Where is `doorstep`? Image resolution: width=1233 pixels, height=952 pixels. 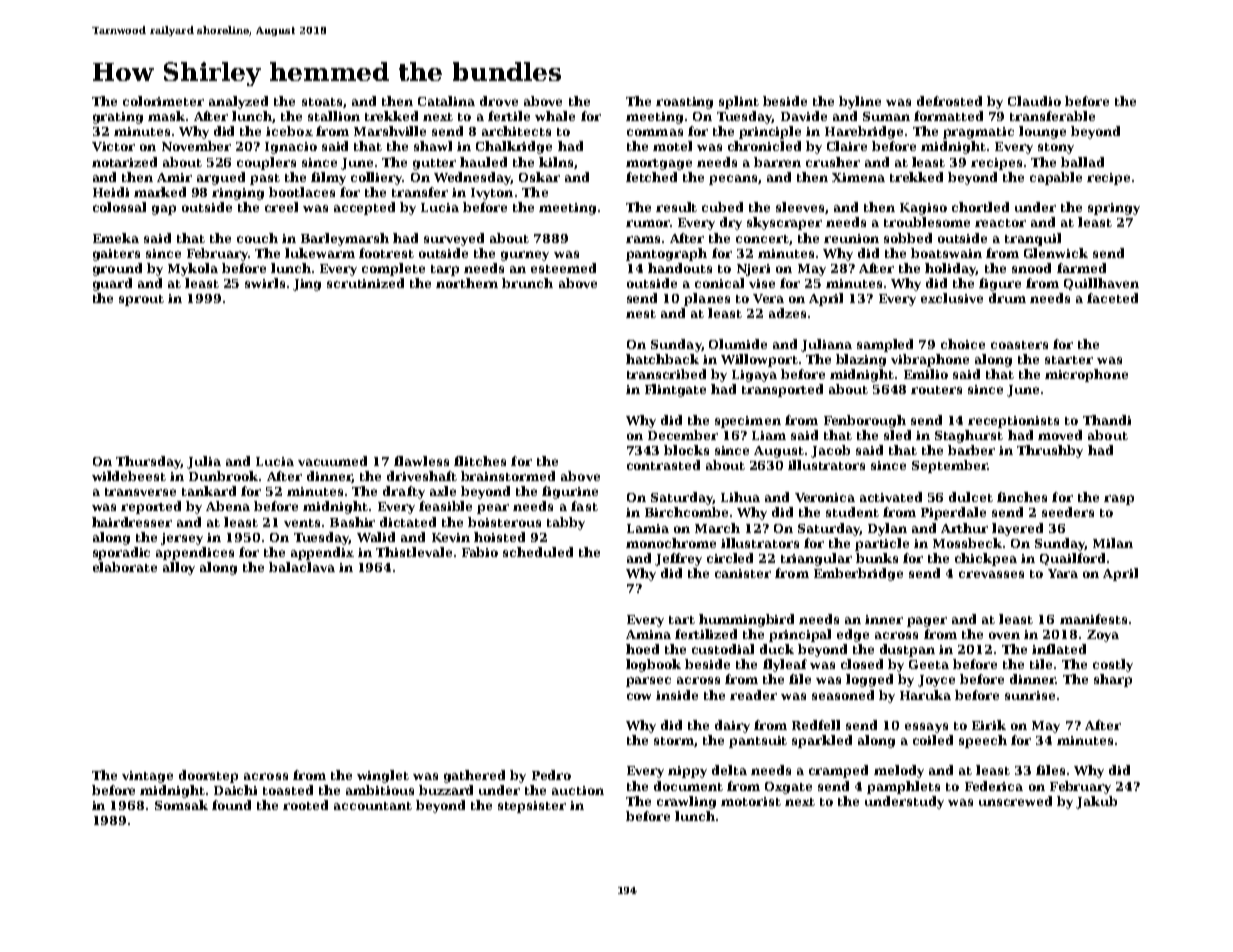
doorstep is located at coordinates (208, 776).
